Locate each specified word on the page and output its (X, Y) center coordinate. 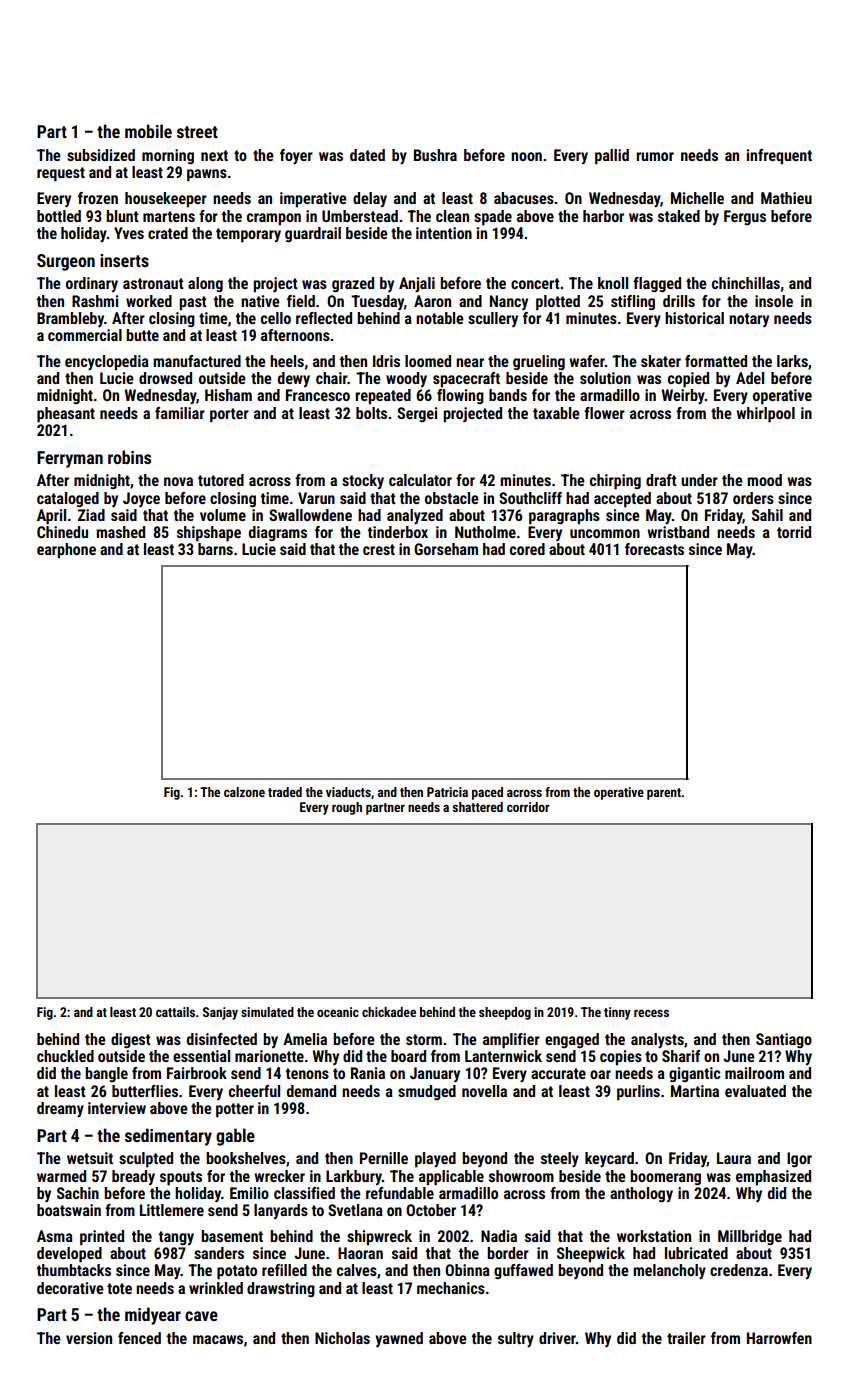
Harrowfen (779, 1338)
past (193, 303)
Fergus (745, 217)
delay (370, 199)
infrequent (779, 157)
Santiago (784, 1040)
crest (379, 549)
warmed (61, 1176)
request (61, 174)
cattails (175, 1012)
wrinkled (216, 1288)
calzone (244, 792)
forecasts (654, 549)
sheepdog (505, 1013)
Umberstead (360, 216)
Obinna (467, 1270)
